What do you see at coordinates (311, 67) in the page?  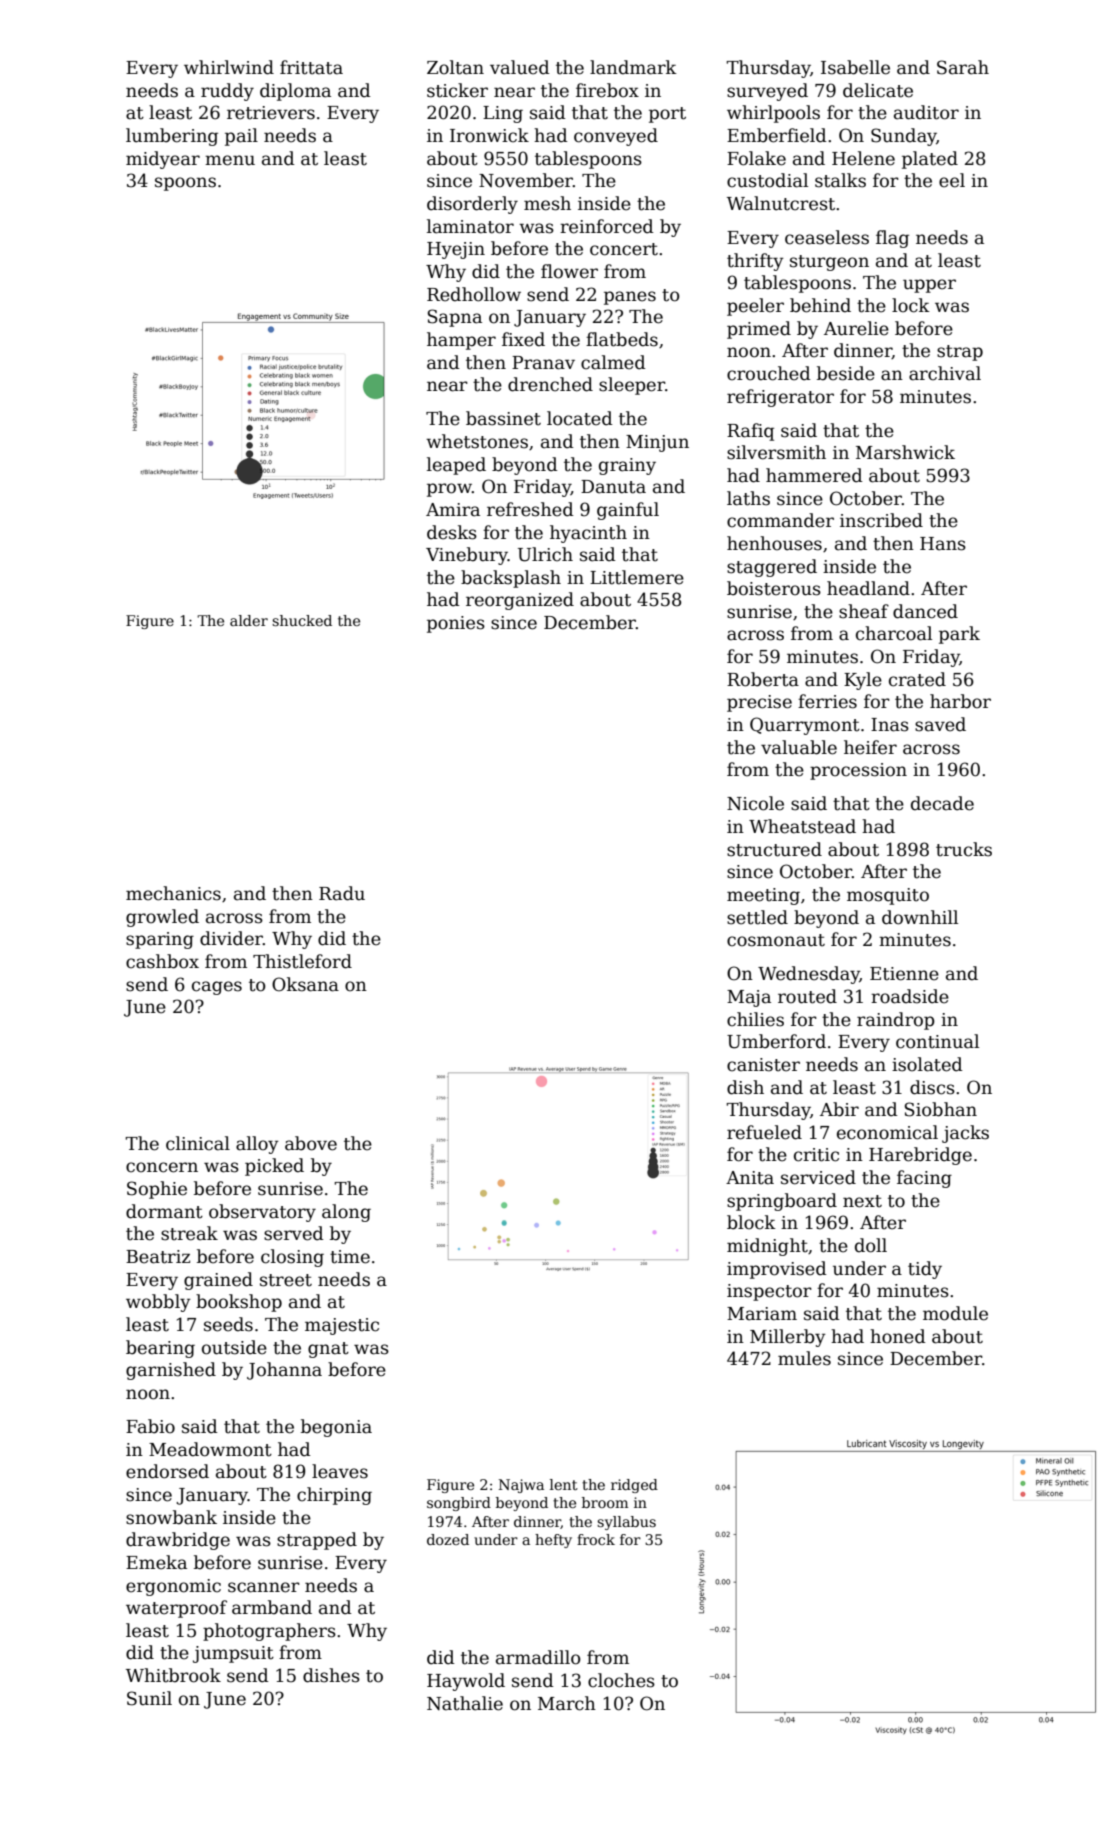 I see `frittata` at bounding box center [311, 67].
